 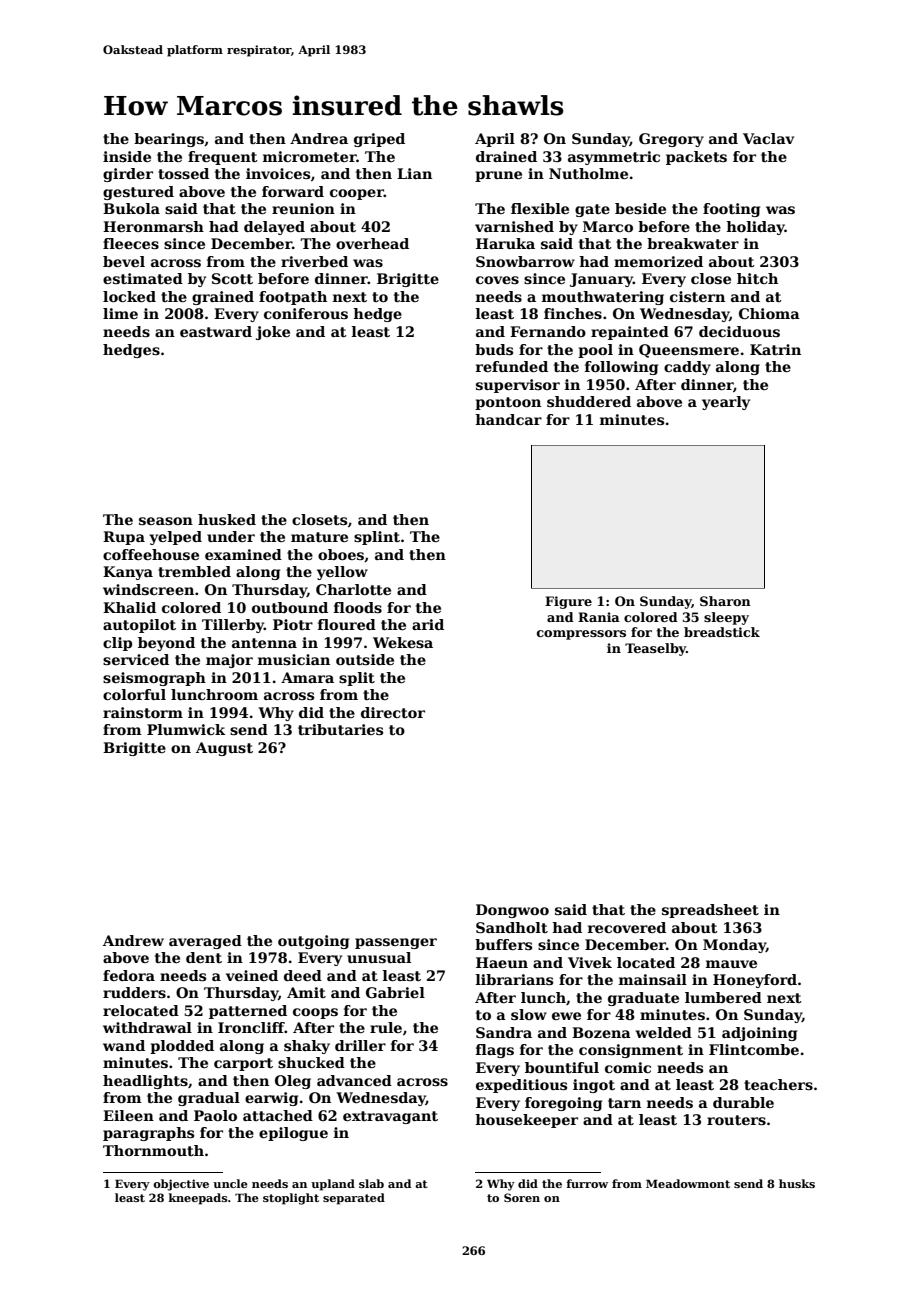 What do you see at coordinates (169, 140) in the screenshot?
I see `bearings` at bounding box center [169, 140].
